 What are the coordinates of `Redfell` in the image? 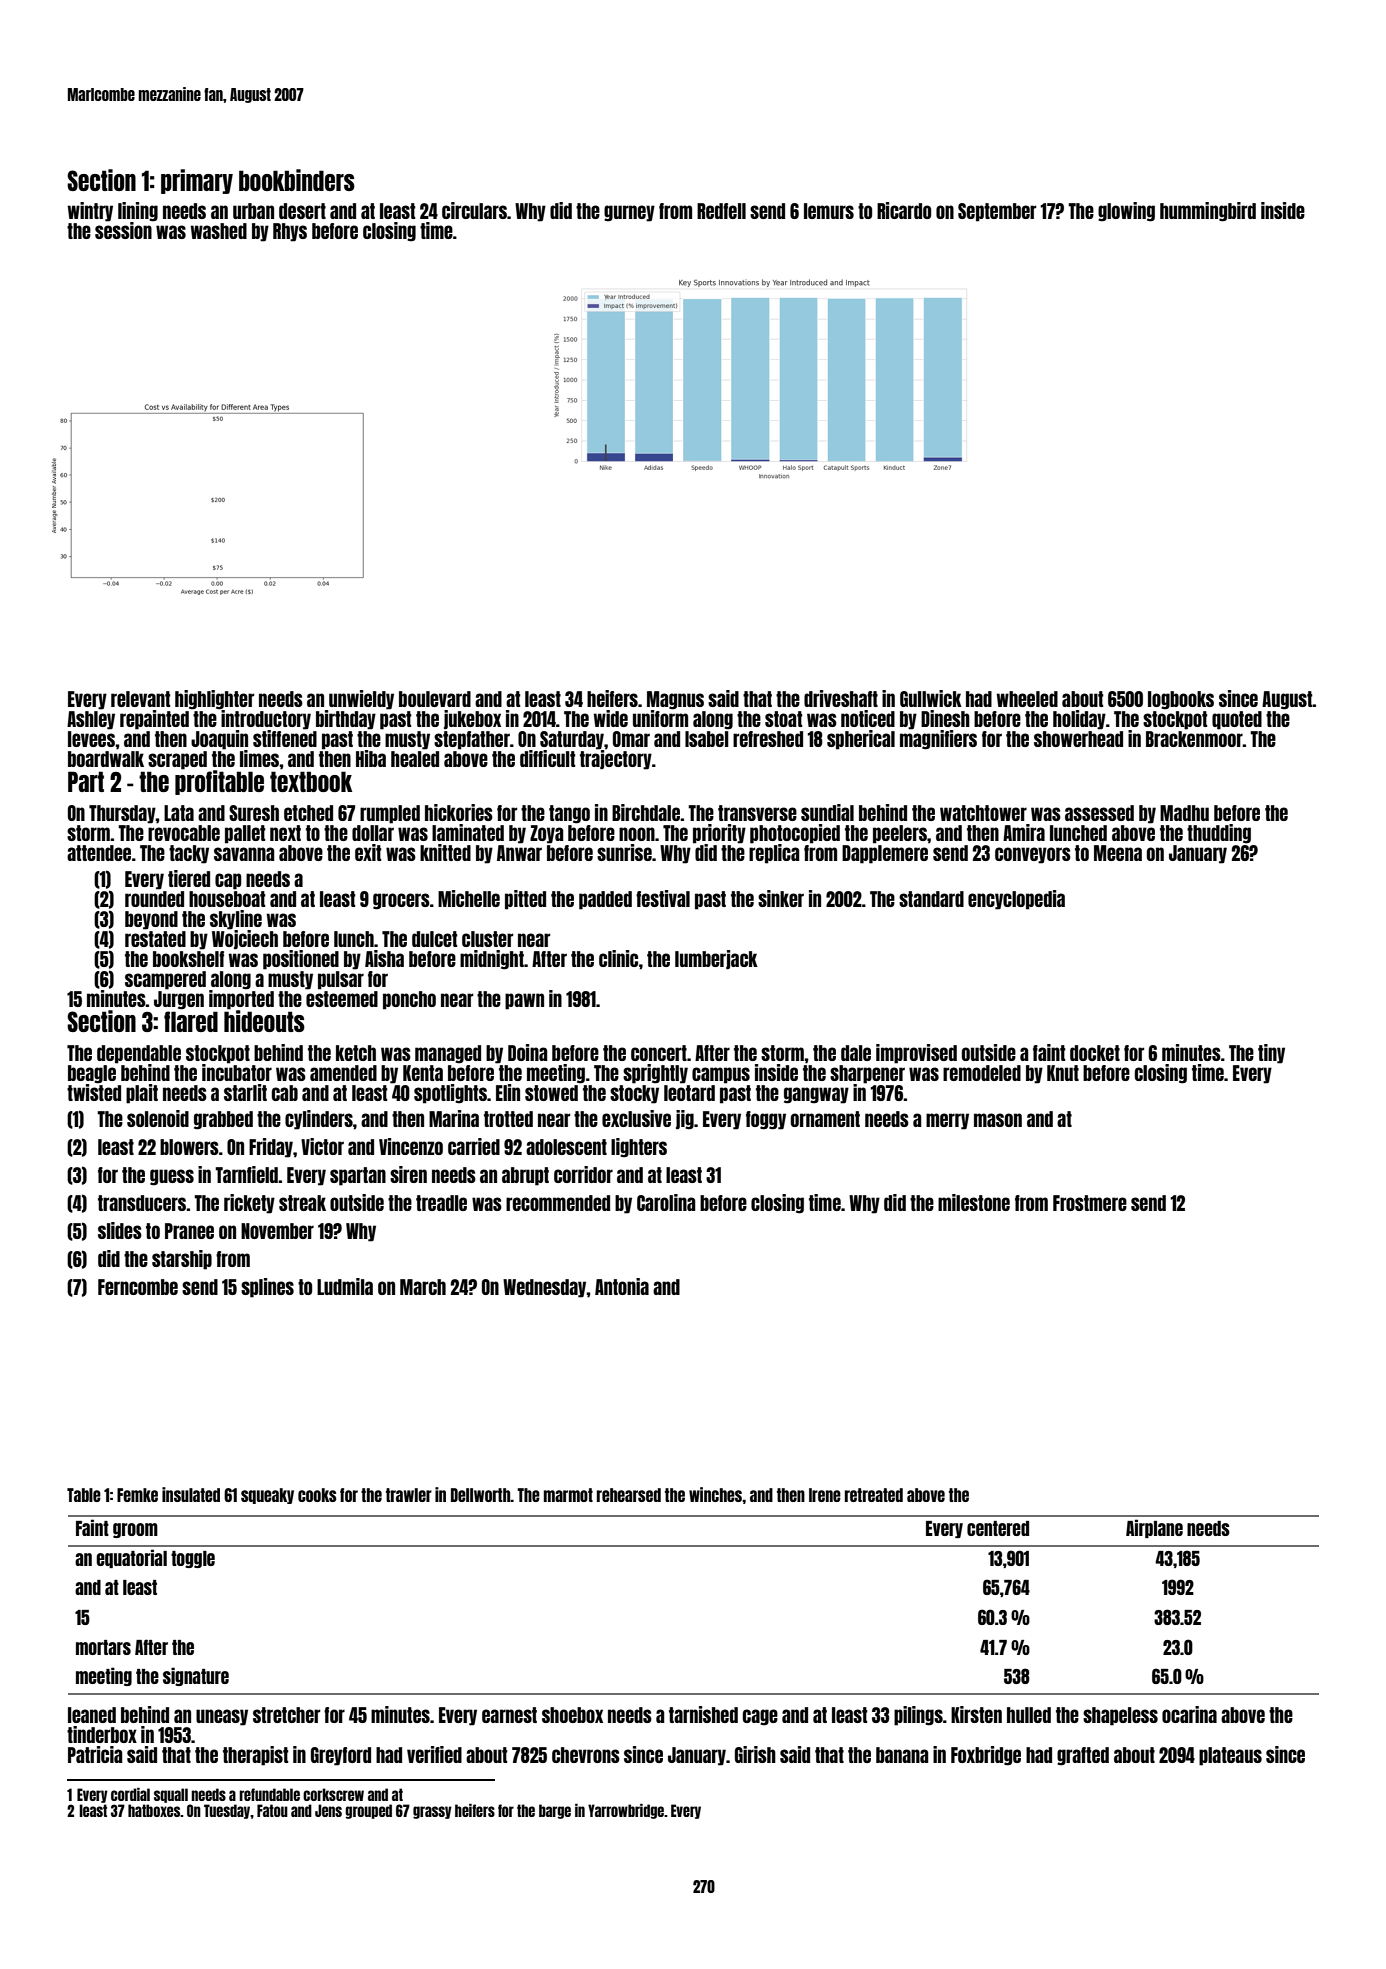 It's located at (721, 211).
